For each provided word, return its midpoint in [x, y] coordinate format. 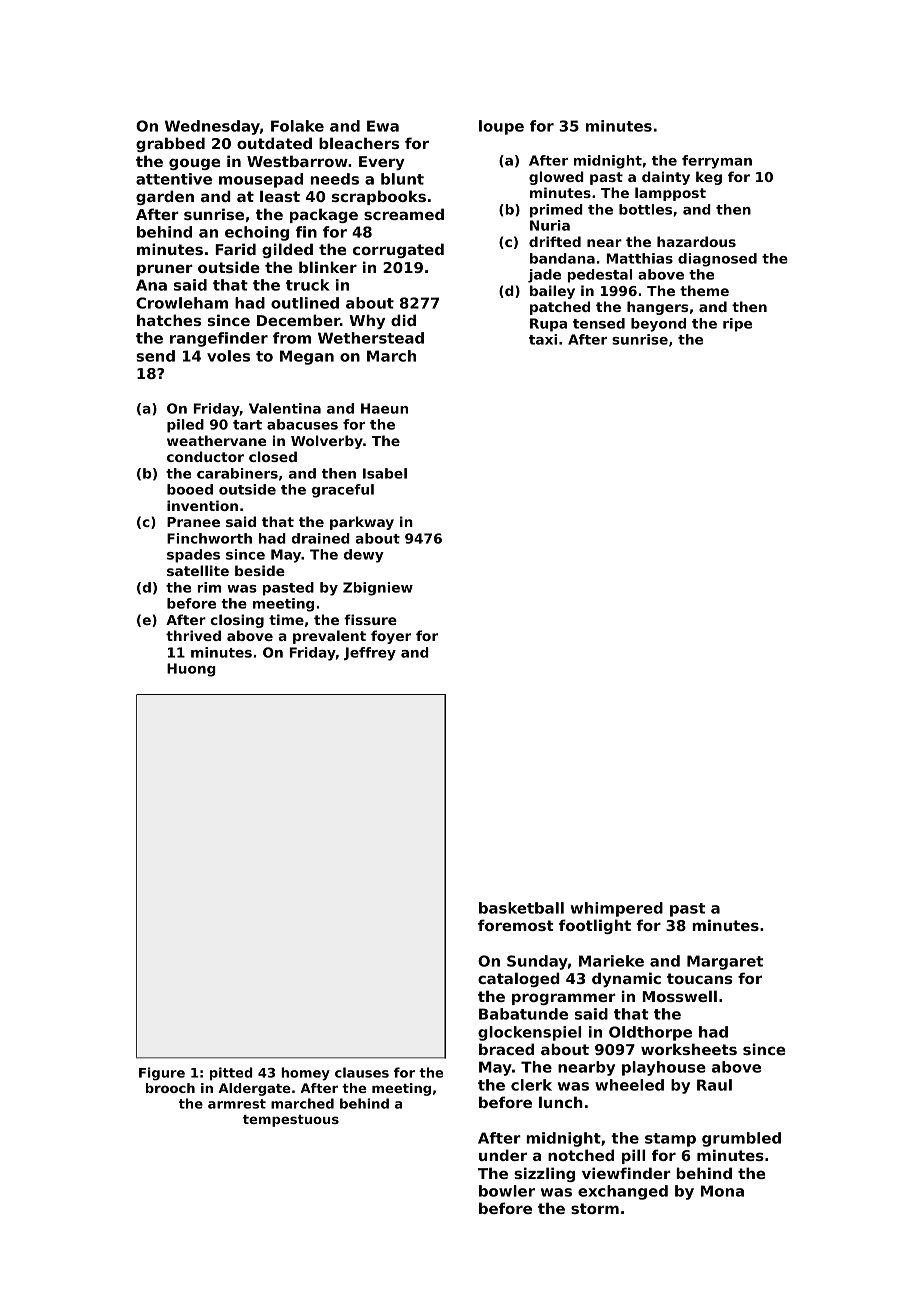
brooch [170, 1088]
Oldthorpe [650, 1033]
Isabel [385, 473]
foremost [516, 925]
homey [305, 1074]
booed [190, 489]
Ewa [383, 126]
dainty [666, 178]
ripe [737, 325]
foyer [391, 637]
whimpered [616, 909]
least [280, 196]
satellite [198, 570]
